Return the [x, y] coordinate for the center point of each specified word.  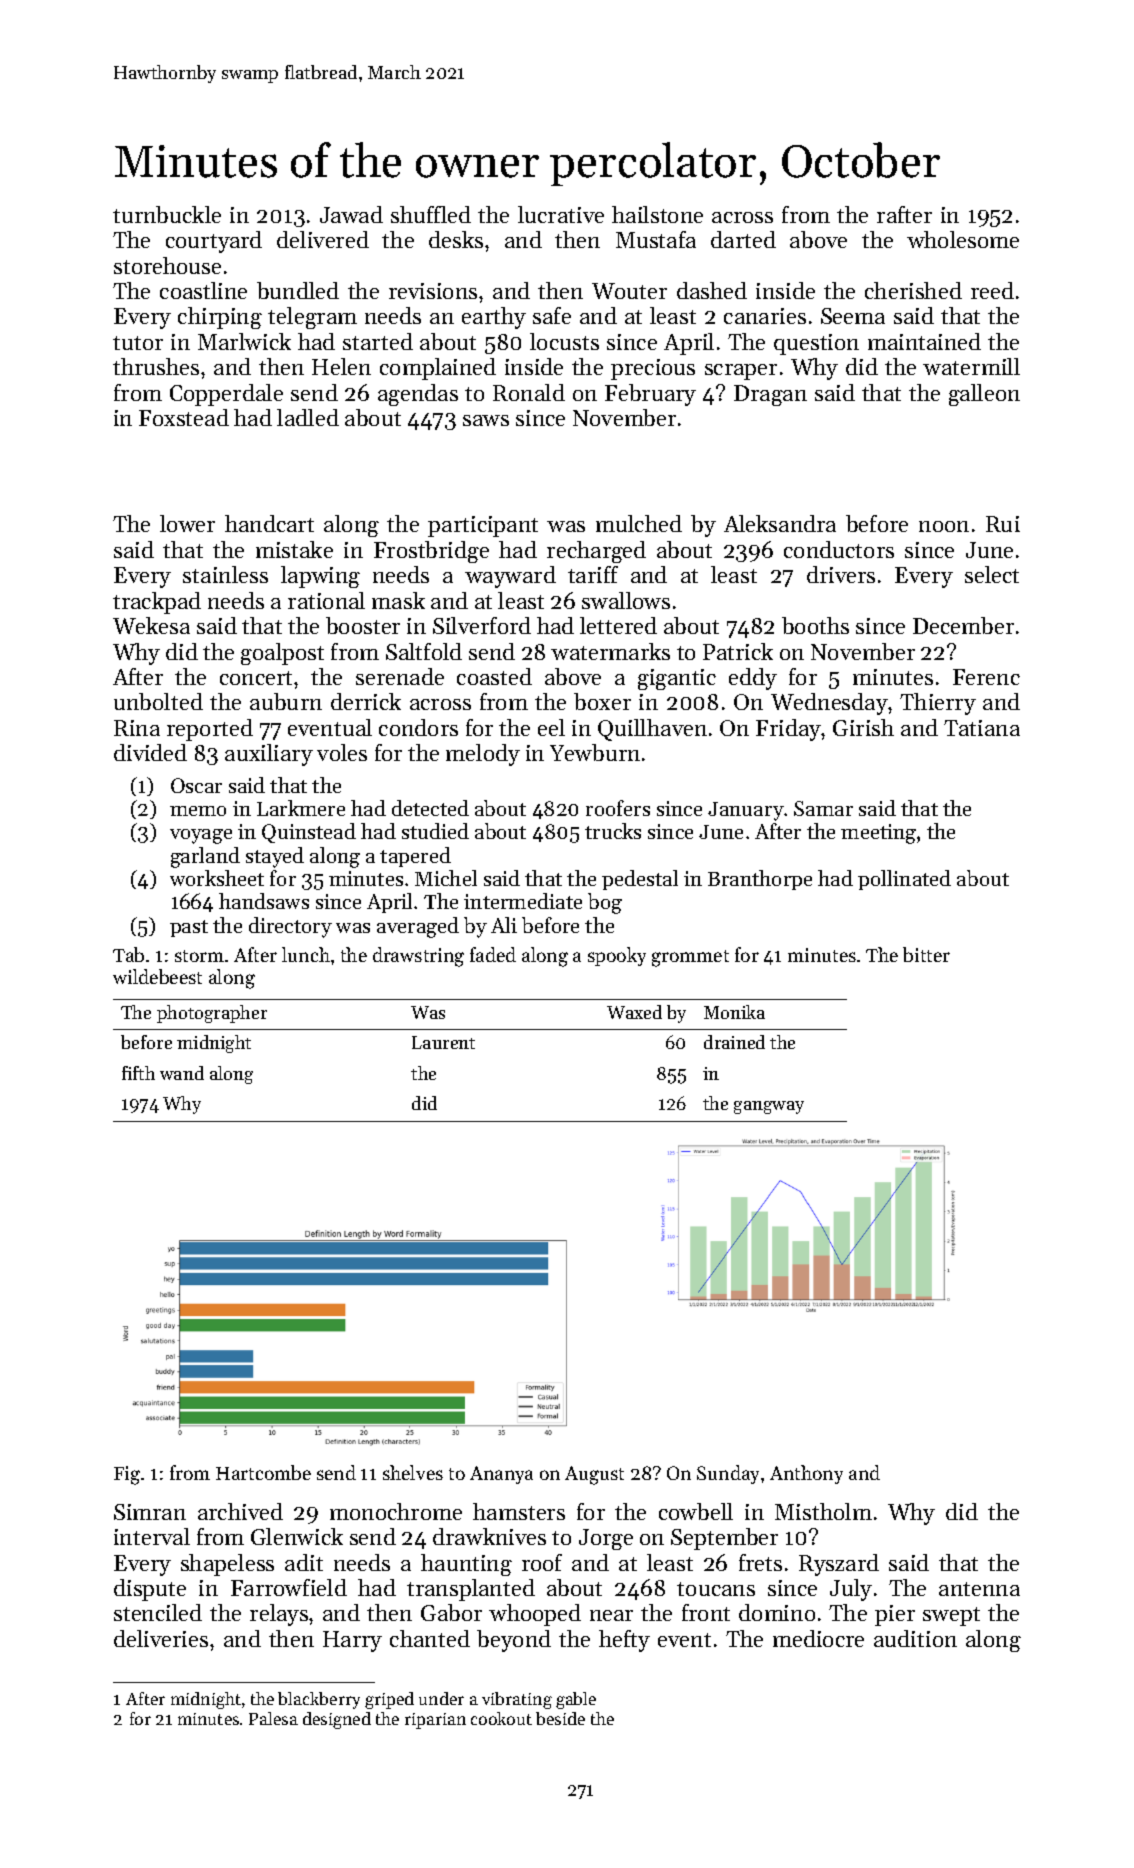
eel [551, 727]
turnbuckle [167, 214]
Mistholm [823, 1511]
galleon [984, 395]
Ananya [501, 1475]
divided [150, 752]
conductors [839, 549]
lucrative [561, 214]
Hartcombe [263, 1472]
